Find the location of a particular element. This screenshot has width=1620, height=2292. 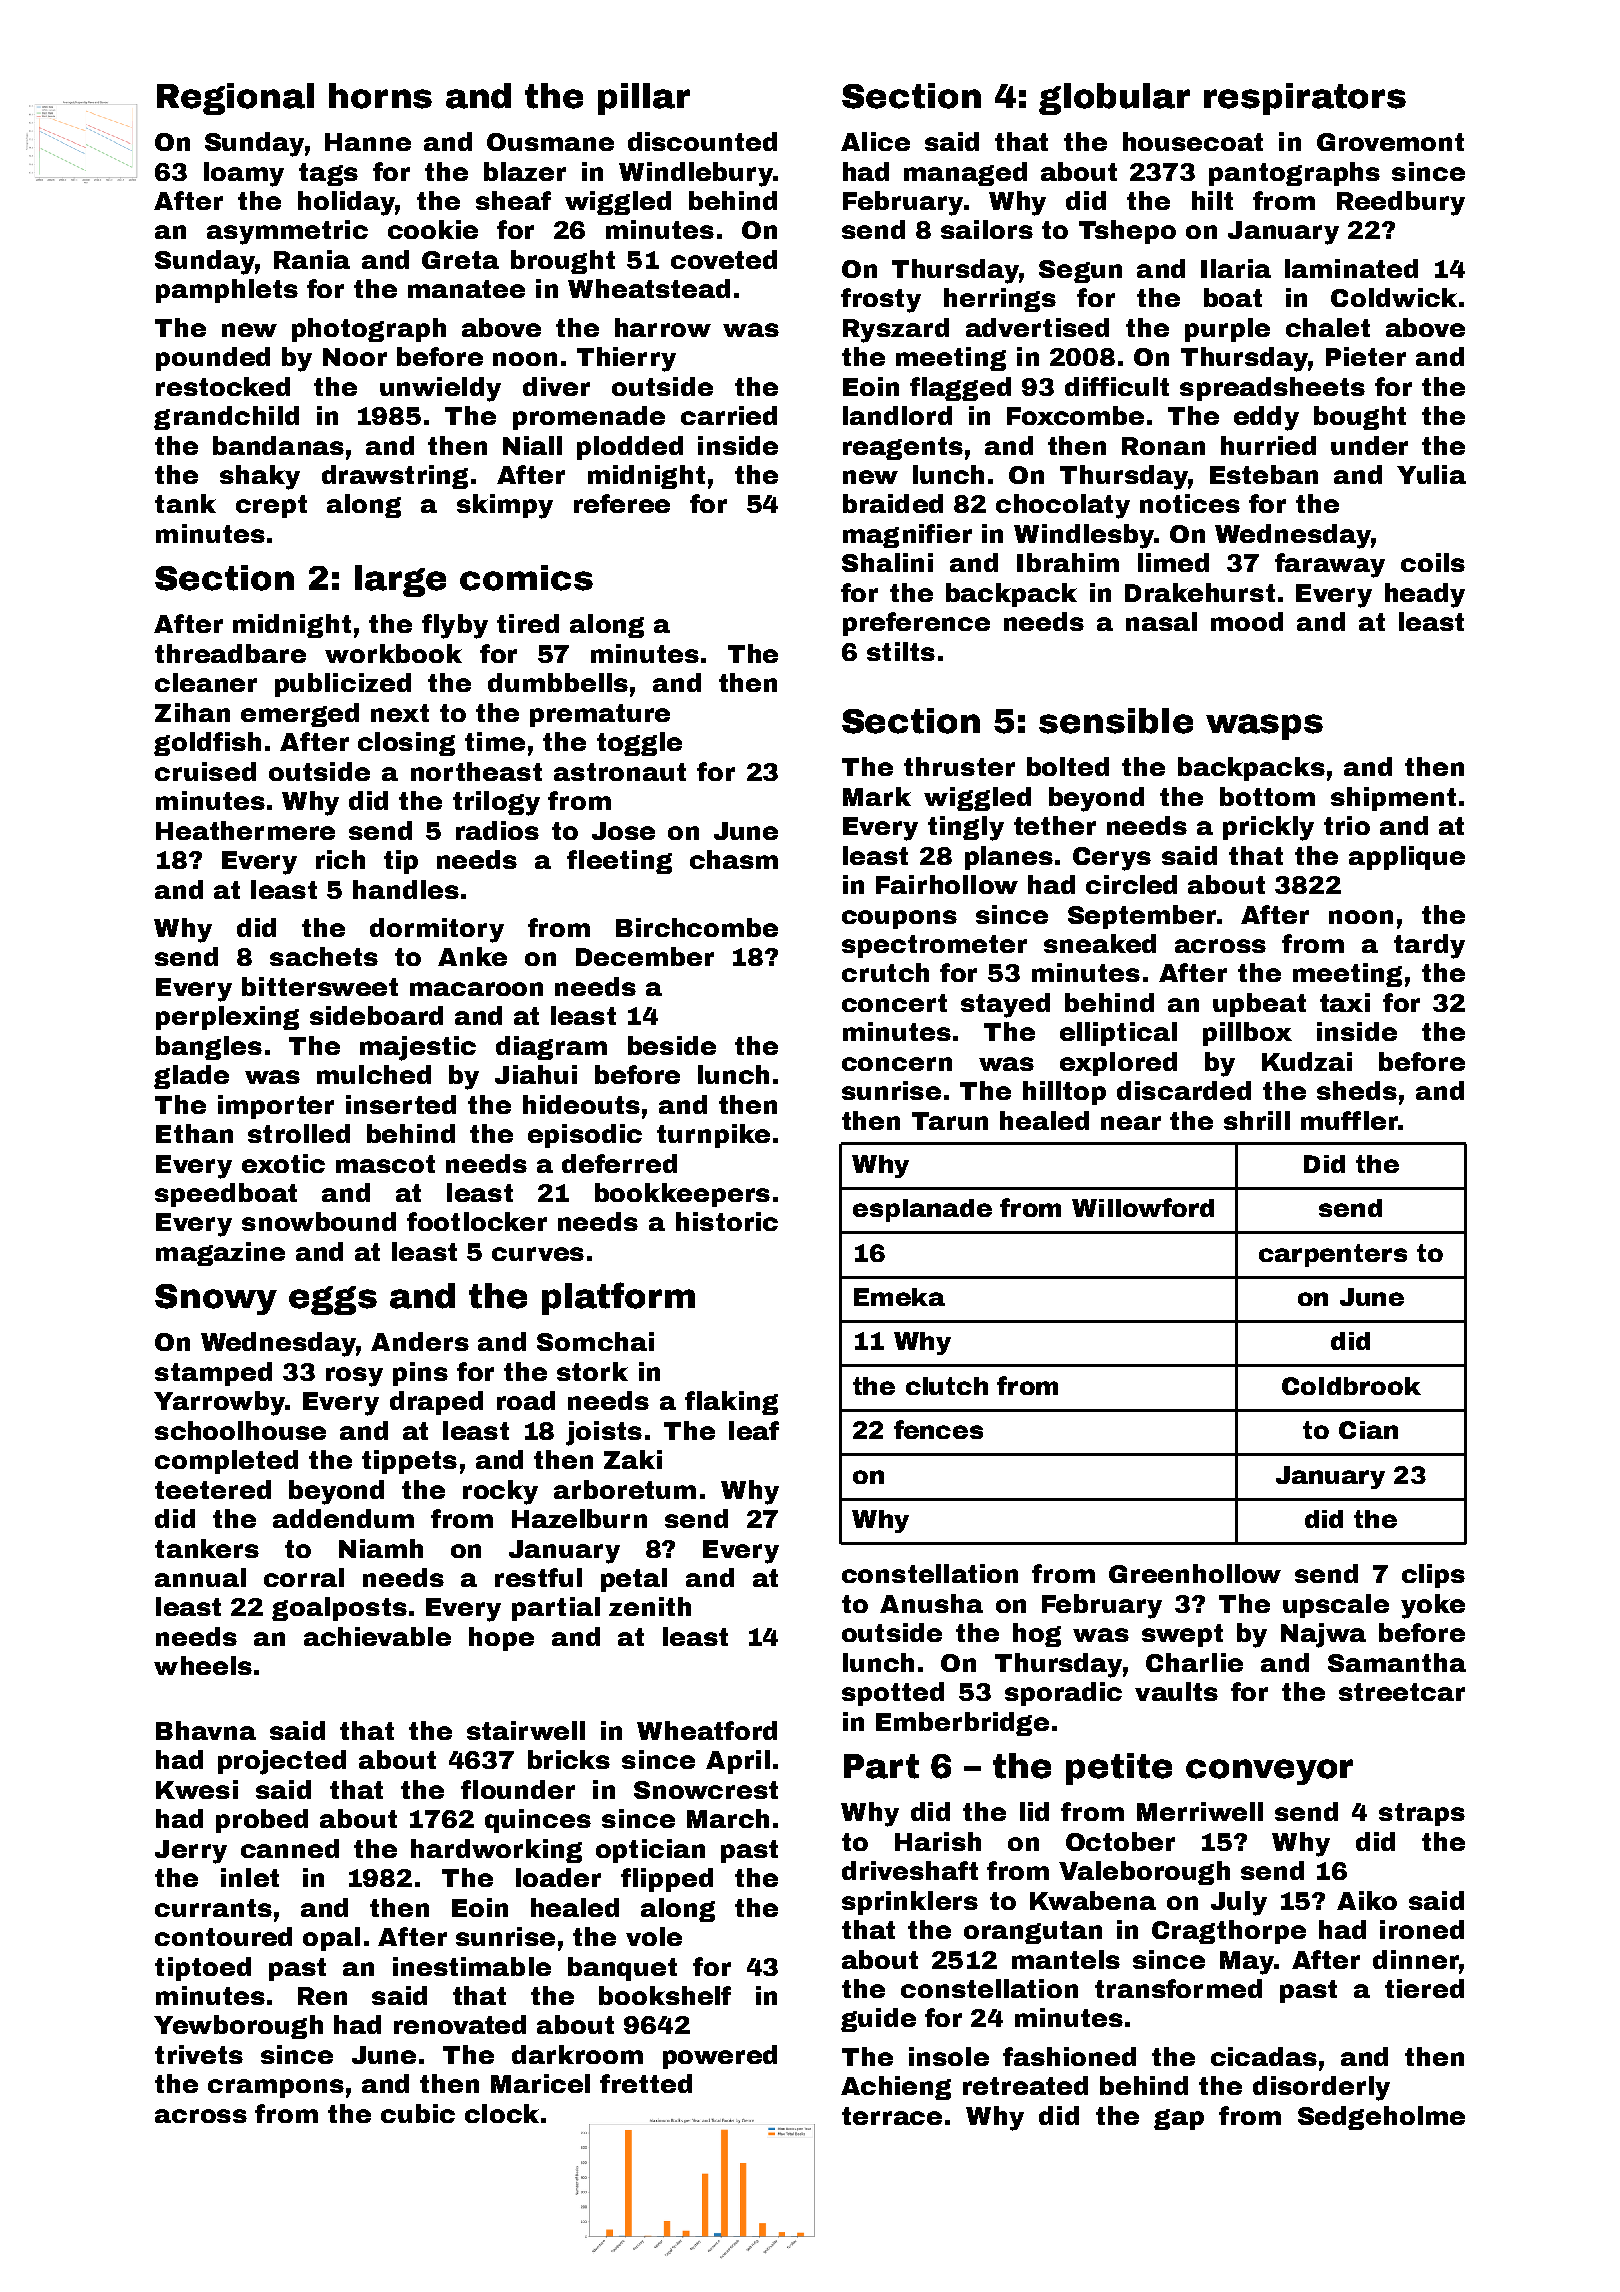

cubic is located at coordinates (418, 2113).
